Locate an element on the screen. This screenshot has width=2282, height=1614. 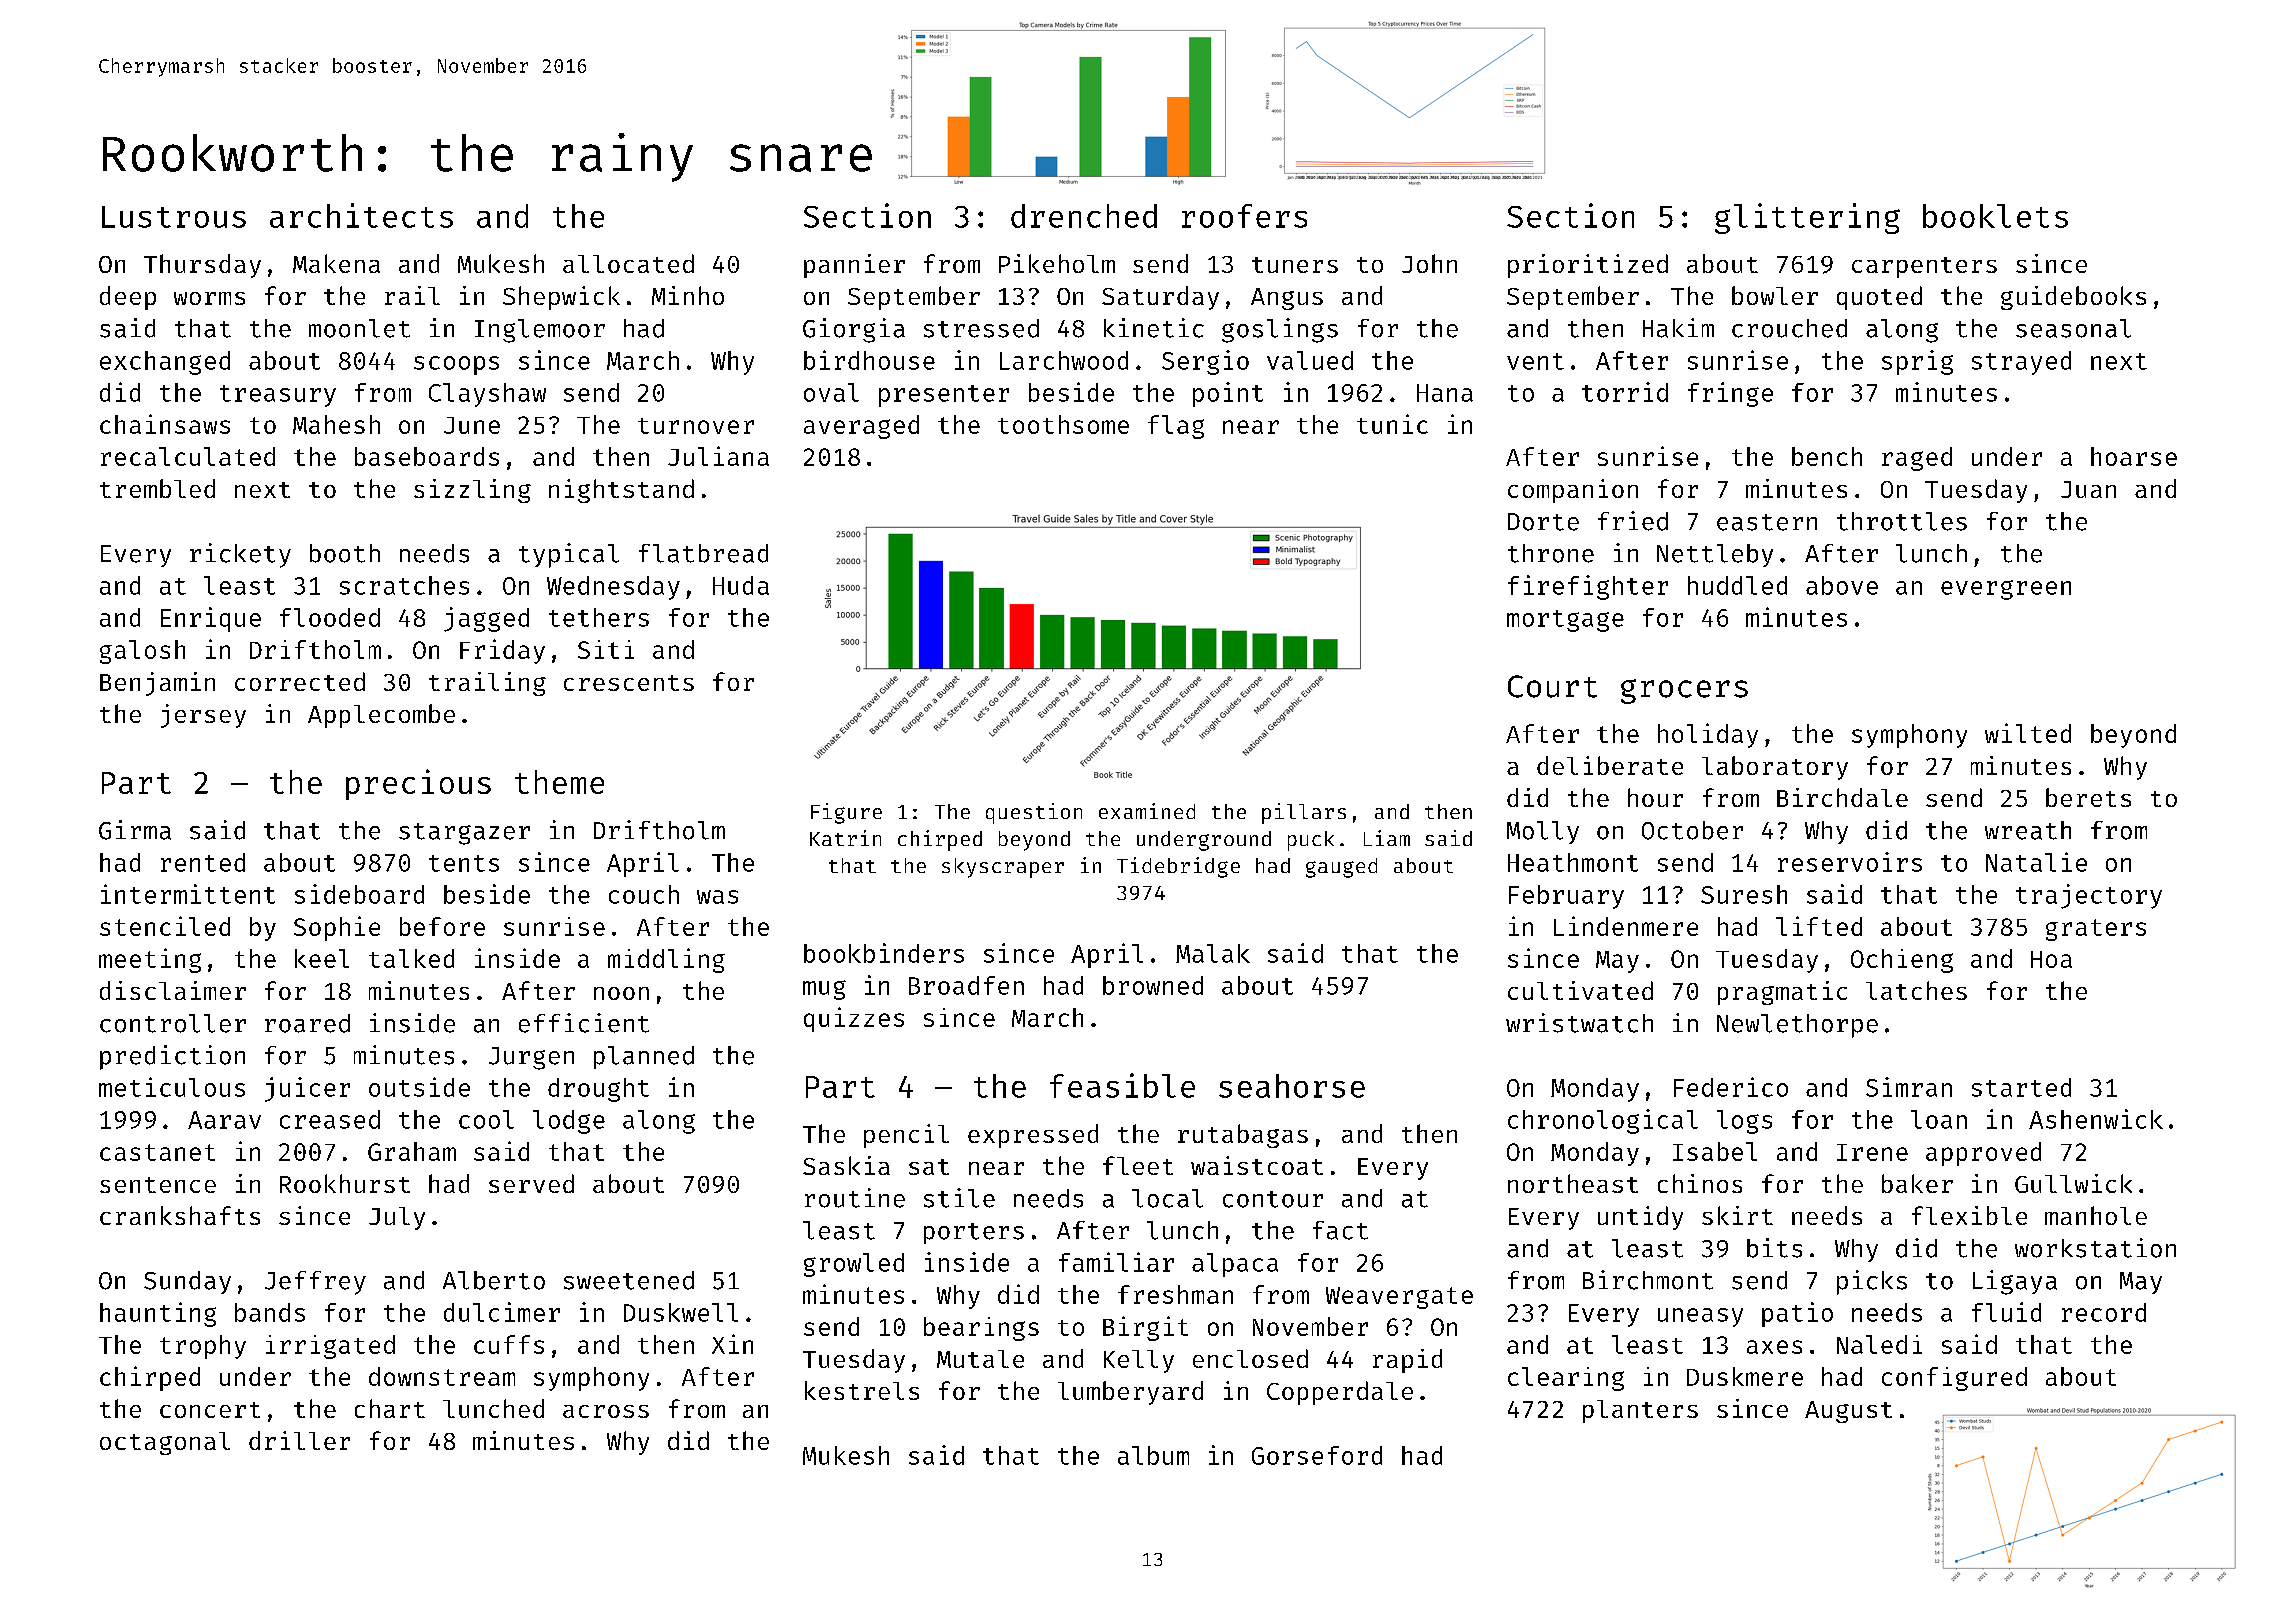
planters is located at coordinates (1640, 1411).
